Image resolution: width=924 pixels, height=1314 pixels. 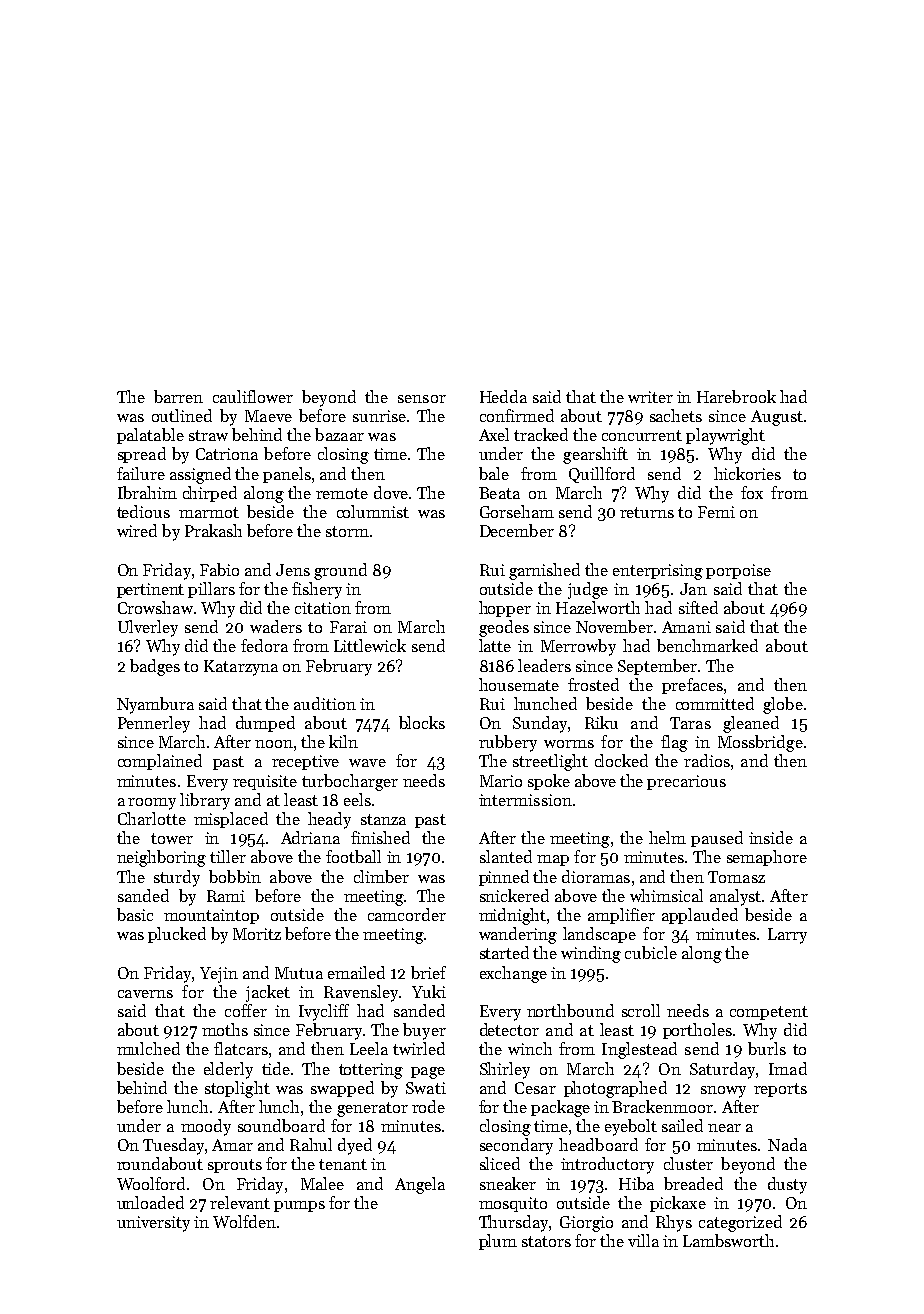 I want to click on barren, so click(x=178, y=396).
